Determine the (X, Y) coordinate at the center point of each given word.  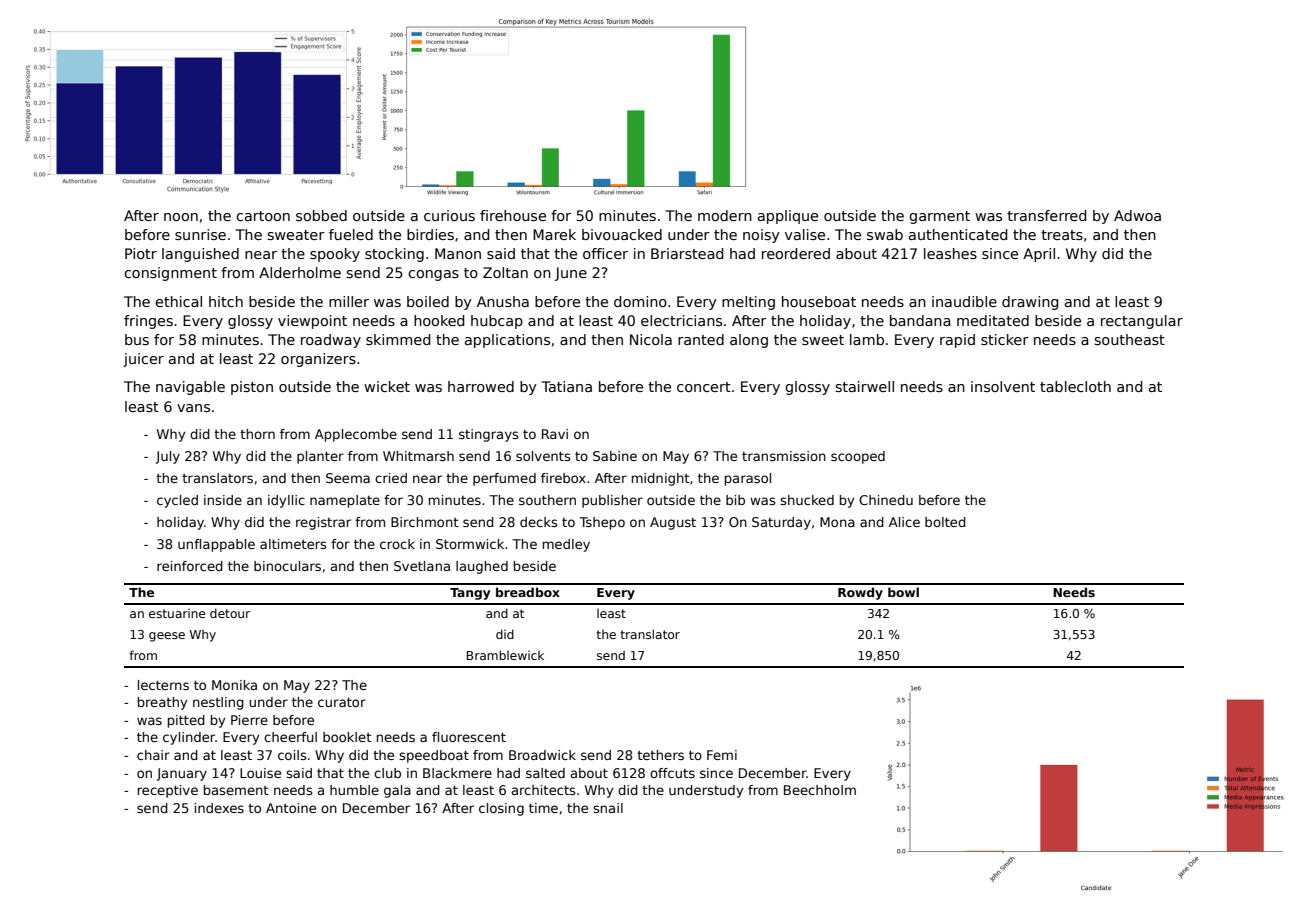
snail (608, 808)
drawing (1030, 303)
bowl (903, 592)
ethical (178, 301)
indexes (219, 808)
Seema (348, 478)
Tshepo (602, 523)
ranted (701, 339)
